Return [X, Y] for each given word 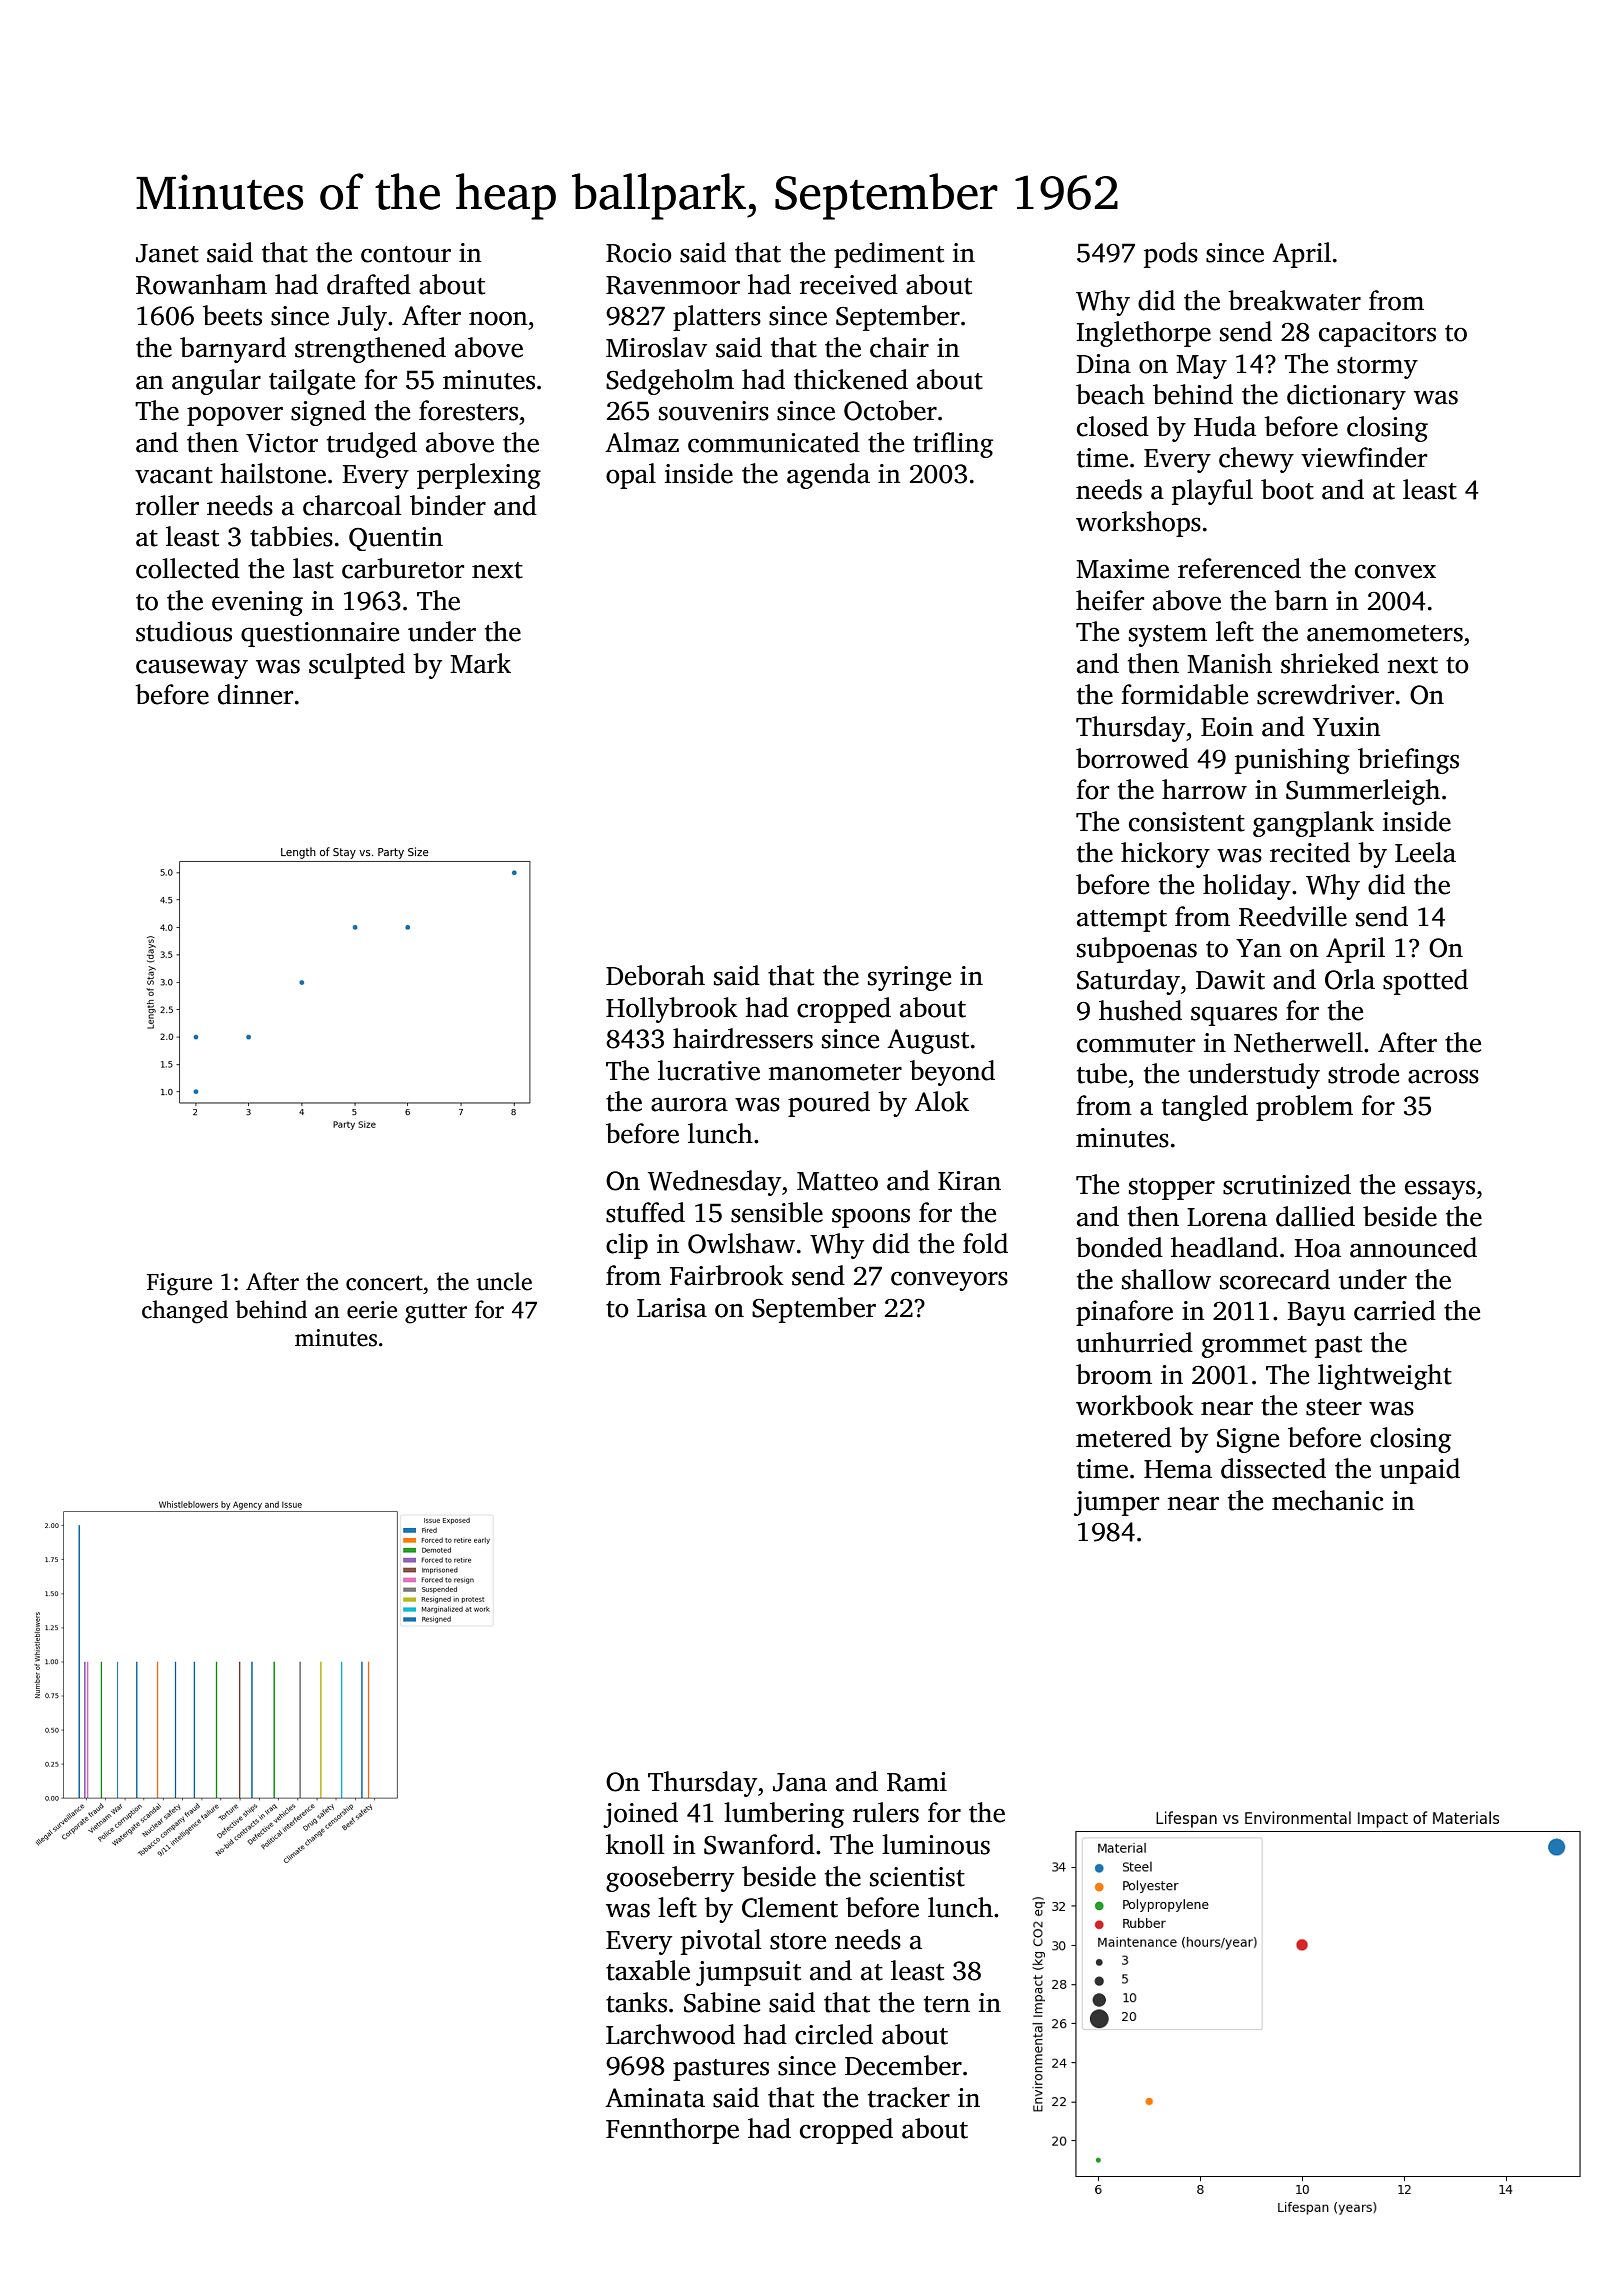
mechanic [1327, 1500]
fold [985, 1243]
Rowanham [201, 284]
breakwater [1294, 300]
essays [1440, 1190]
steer [1334, 1407]
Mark [480, 663]
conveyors [949, 1281]
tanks [636, 2002]
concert [384, 1283]
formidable [1184, 694]
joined [640, 1815]
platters [717, 318]
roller [167, 505]
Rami [917, 1782]
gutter [436, 1313]
